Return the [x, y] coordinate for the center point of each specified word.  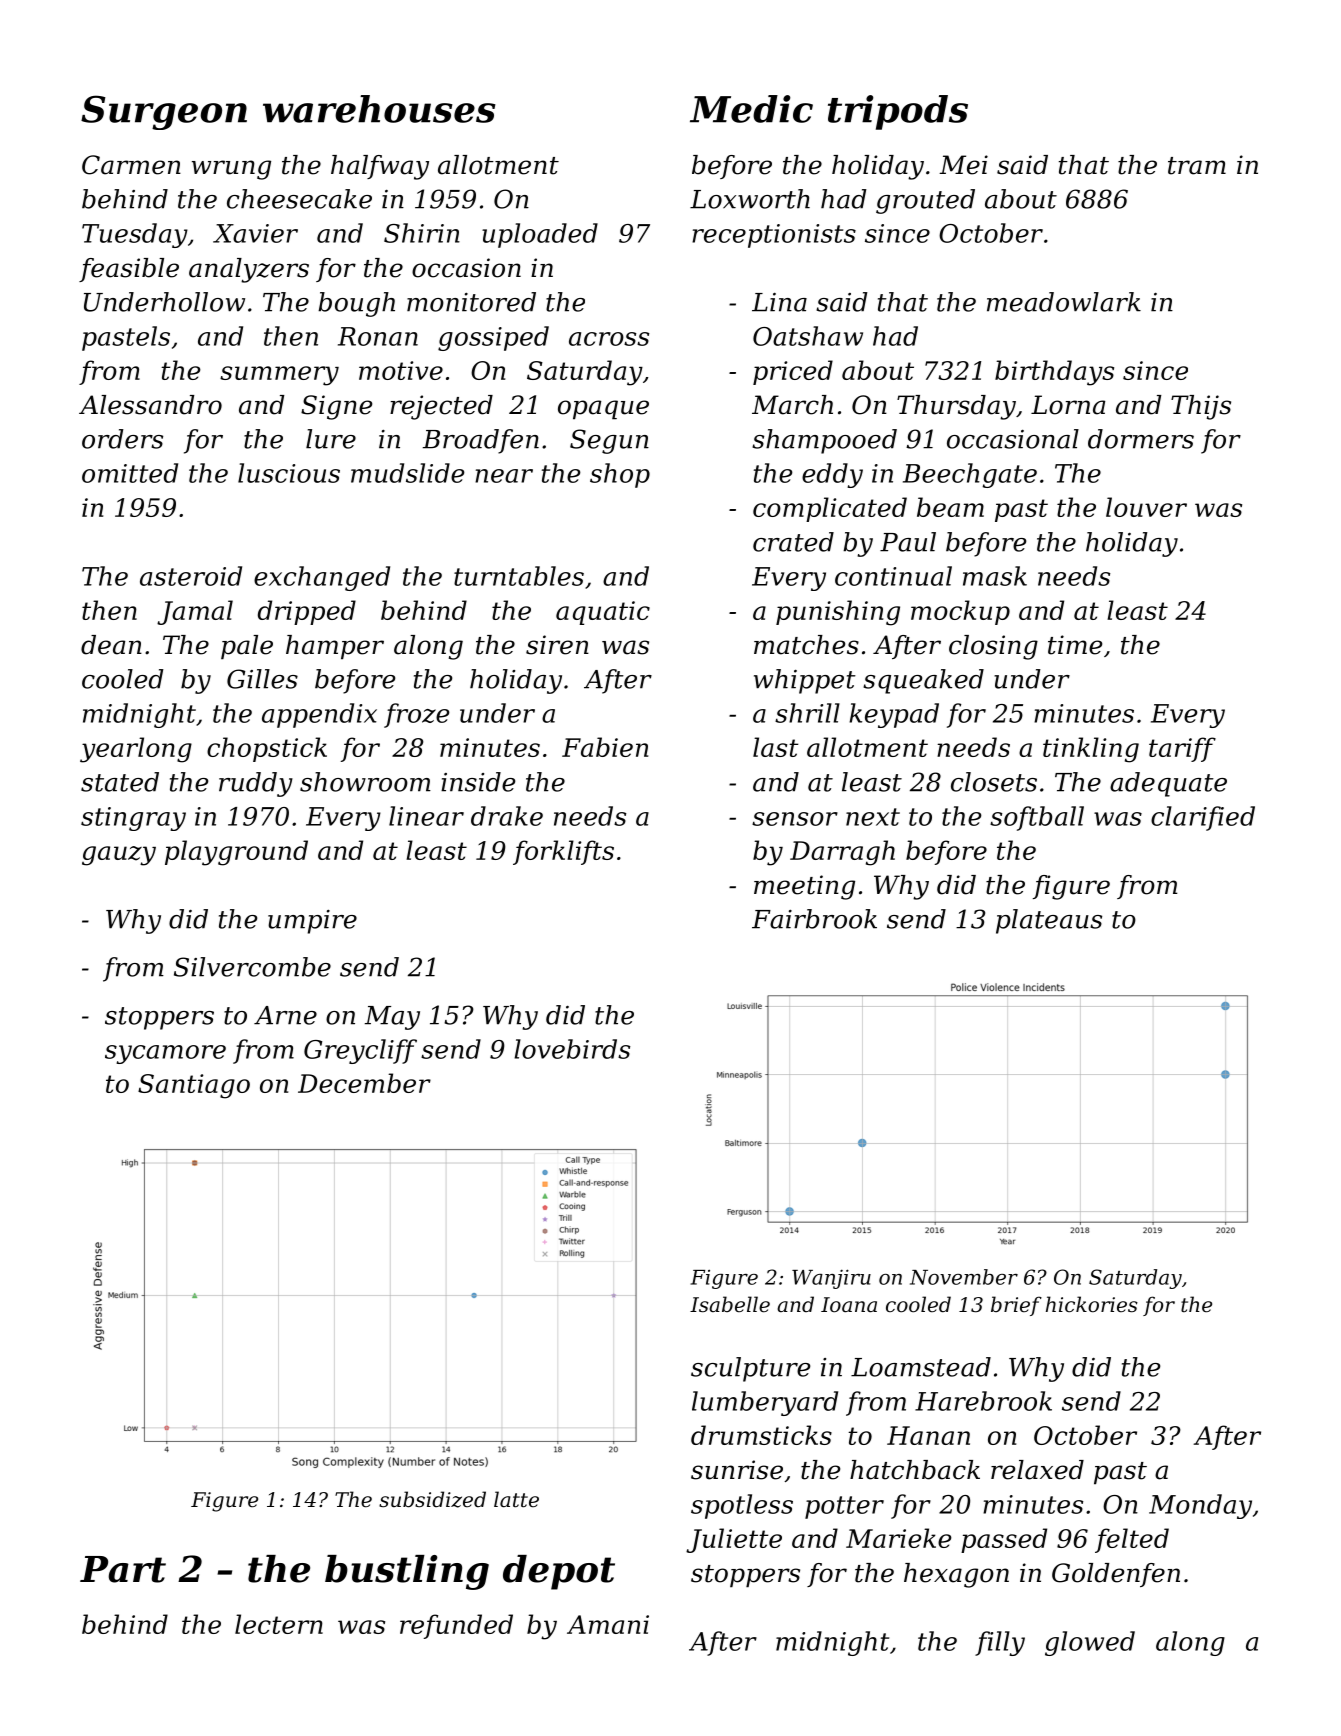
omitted [130, 473]
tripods [898, 112]
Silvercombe [252, 967]
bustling [407, 1572]
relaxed [1037, 1470]
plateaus [1049, 921]
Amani [608, 1624]
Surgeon [164, 112]
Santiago [194, 1086]
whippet [805, 681]
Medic [751, 109]
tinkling [1091, 750]
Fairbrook [814, 919]
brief [1016, 1306]
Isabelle [730, 1304]
